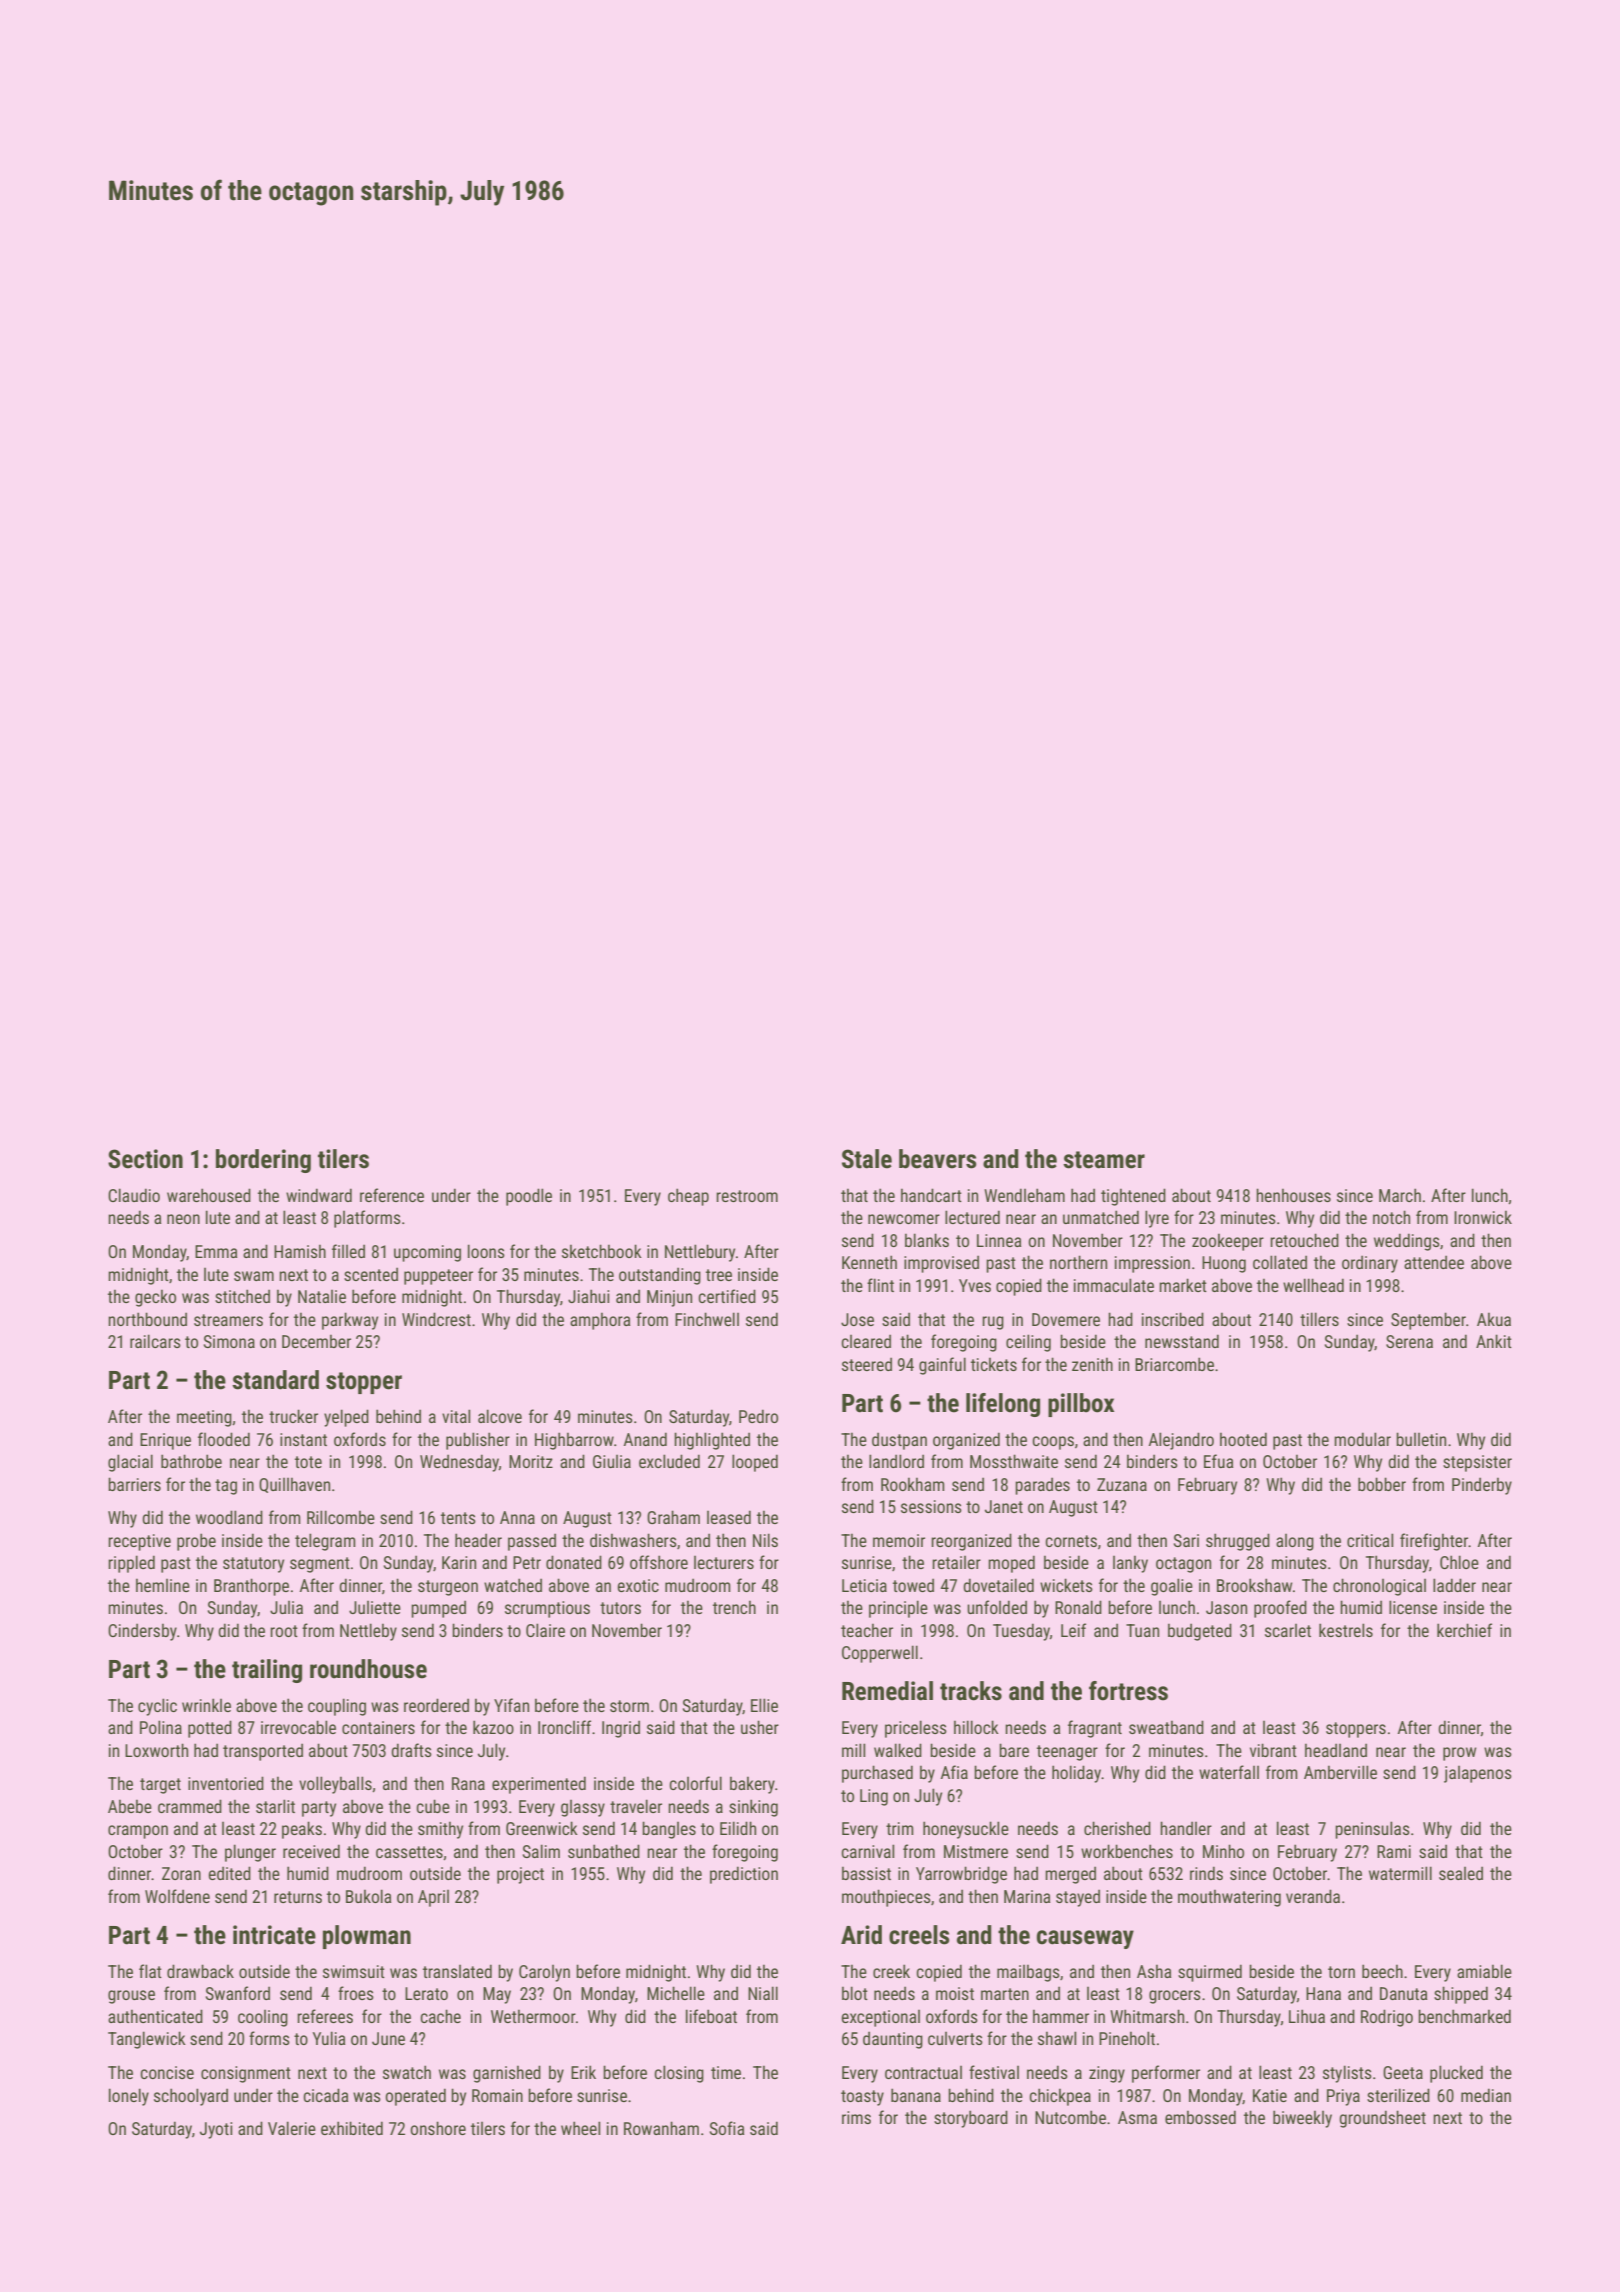 This screenshot has width=1620, height=2292. Describe the element at coordinates (893, 2040) in the screenshot. I see `daunting` at that location.
